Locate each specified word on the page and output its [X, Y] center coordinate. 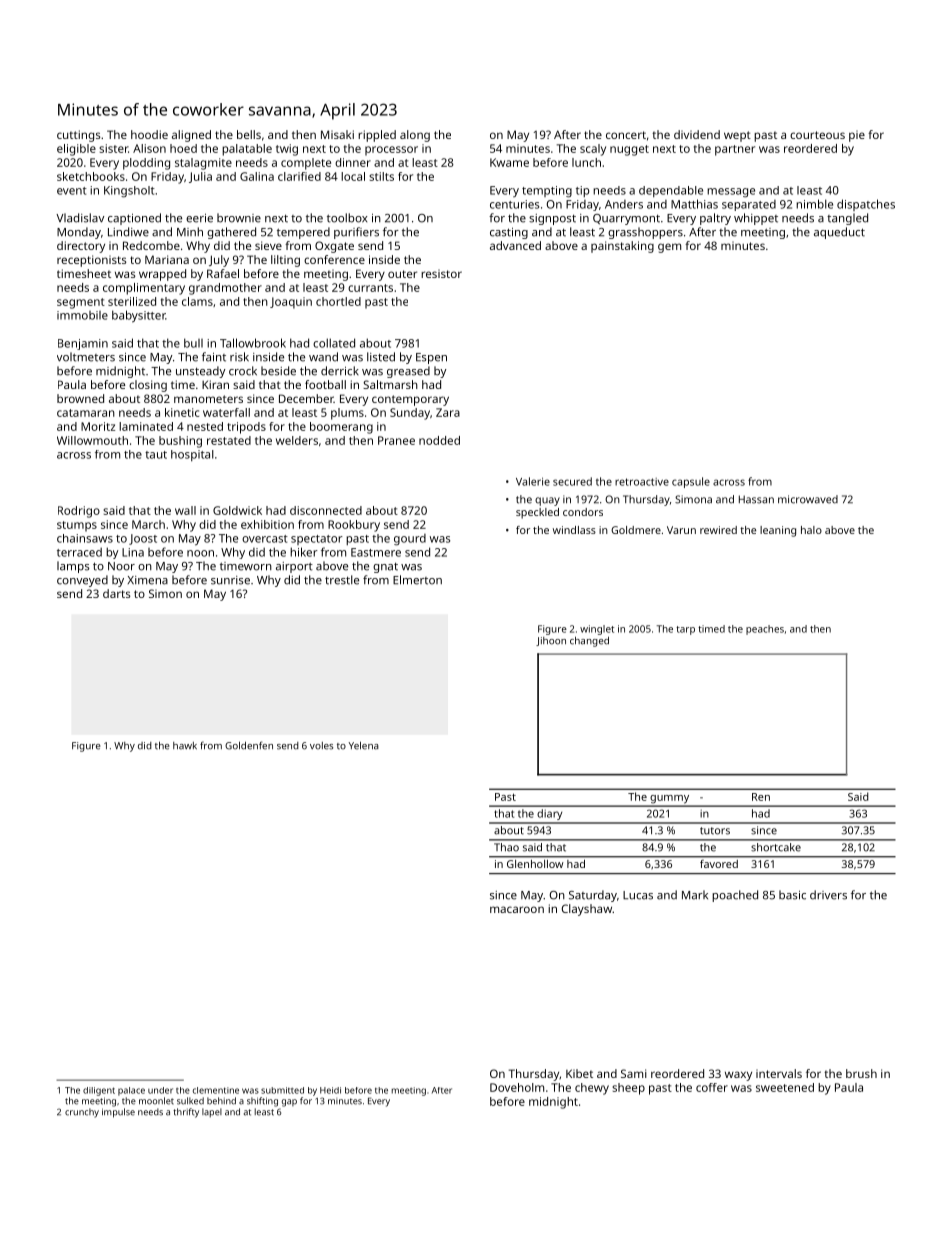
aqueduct [839, 233]
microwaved [808, 499]
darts [116, 593]
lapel [212, 1113]
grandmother [225, 289]
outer [402, 274]
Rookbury [354, 526]
